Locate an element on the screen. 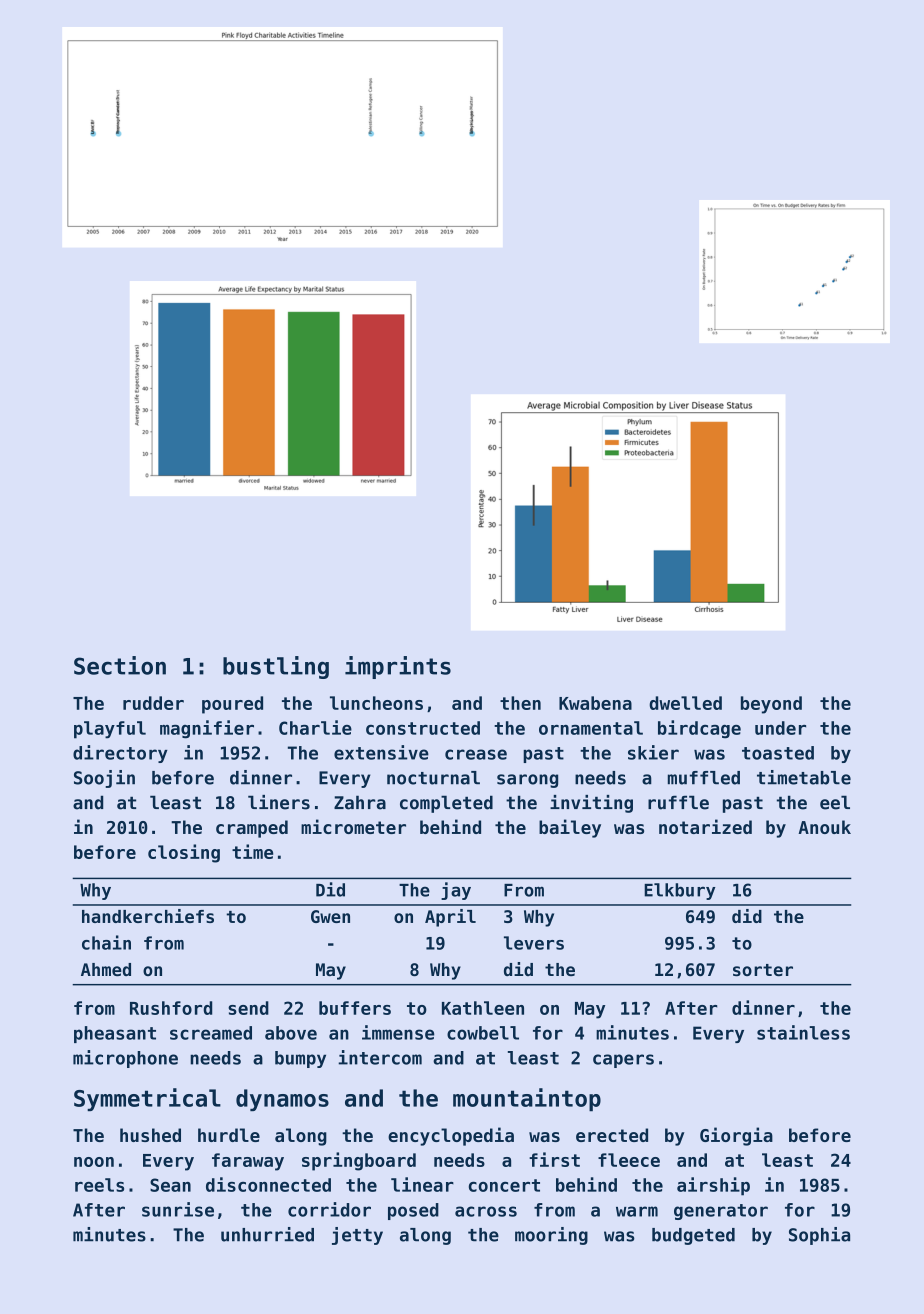 The height and width of the screenshot is (1314, 924). inviting is located at coordinates (591, 804).
